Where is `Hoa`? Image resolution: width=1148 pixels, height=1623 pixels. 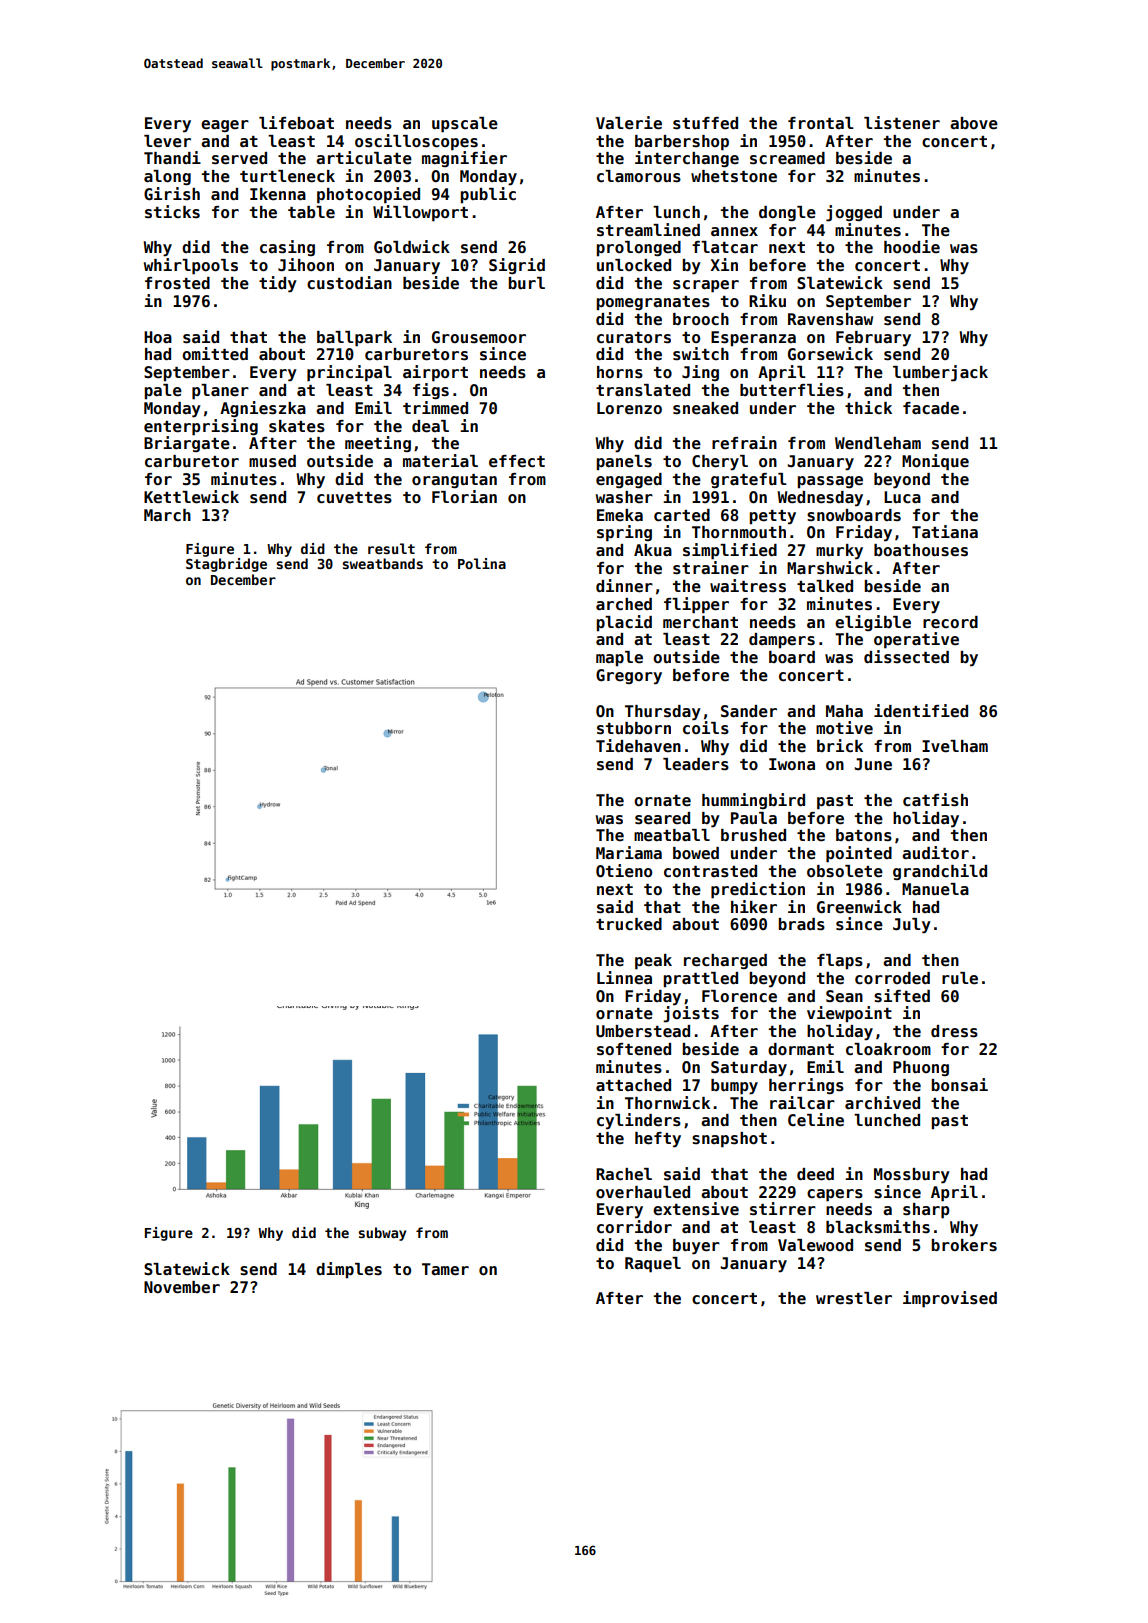 Hoa is located at coordinates (158, 337).
